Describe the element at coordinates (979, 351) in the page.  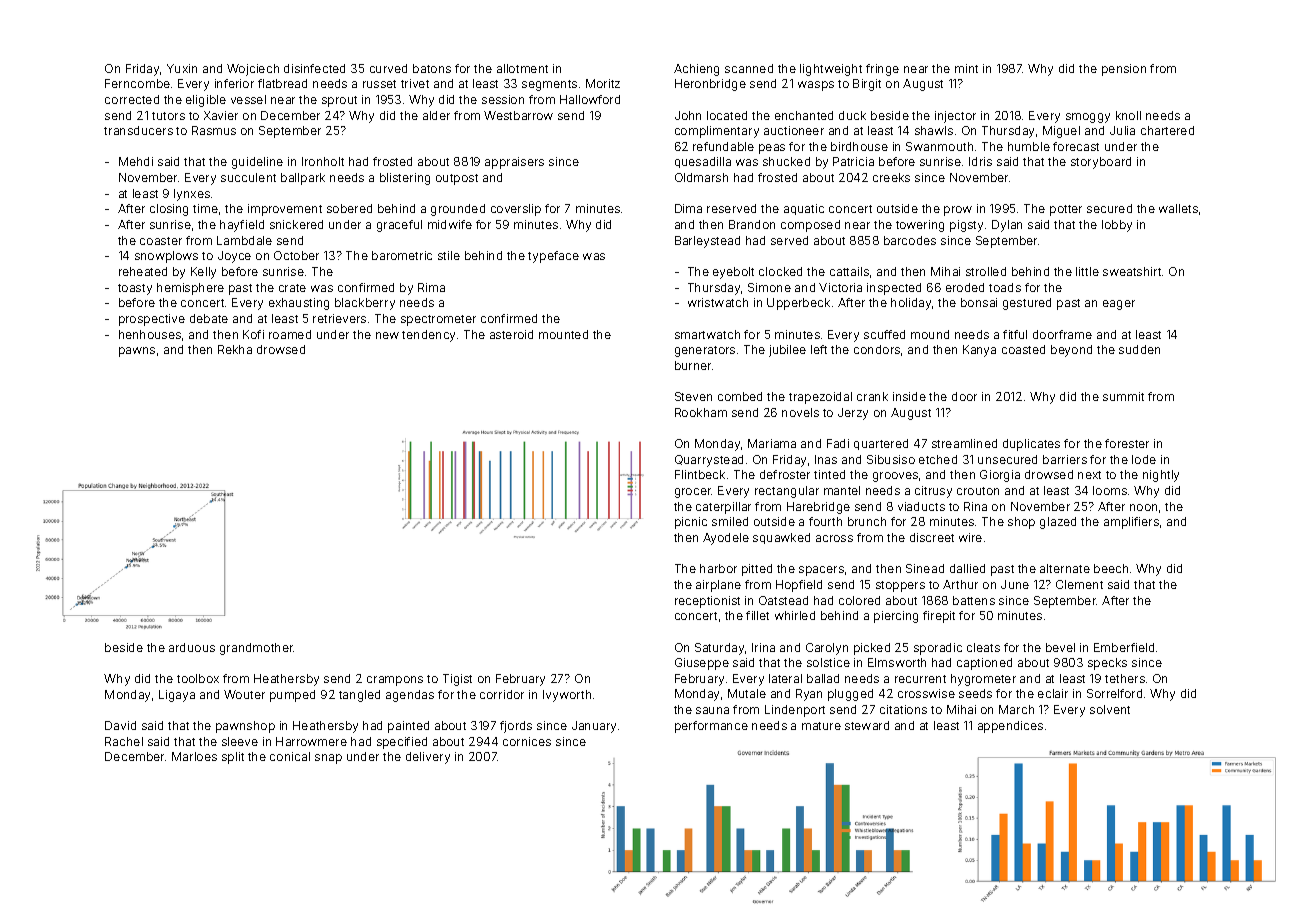
I see `Kanya` at that location.
